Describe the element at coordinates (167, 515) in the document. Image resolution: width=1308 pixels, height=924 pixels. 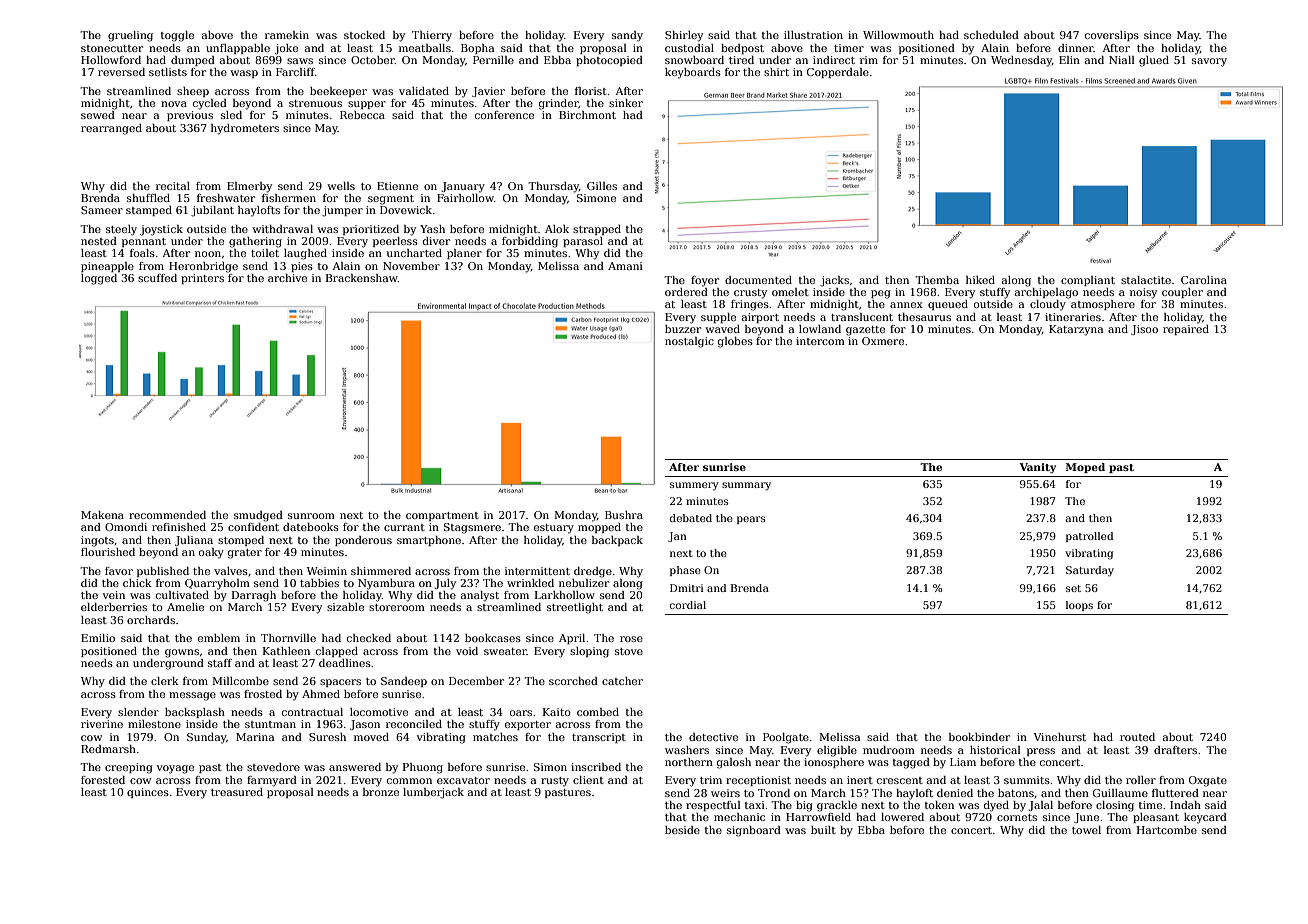
I see `recommended` at that location.
